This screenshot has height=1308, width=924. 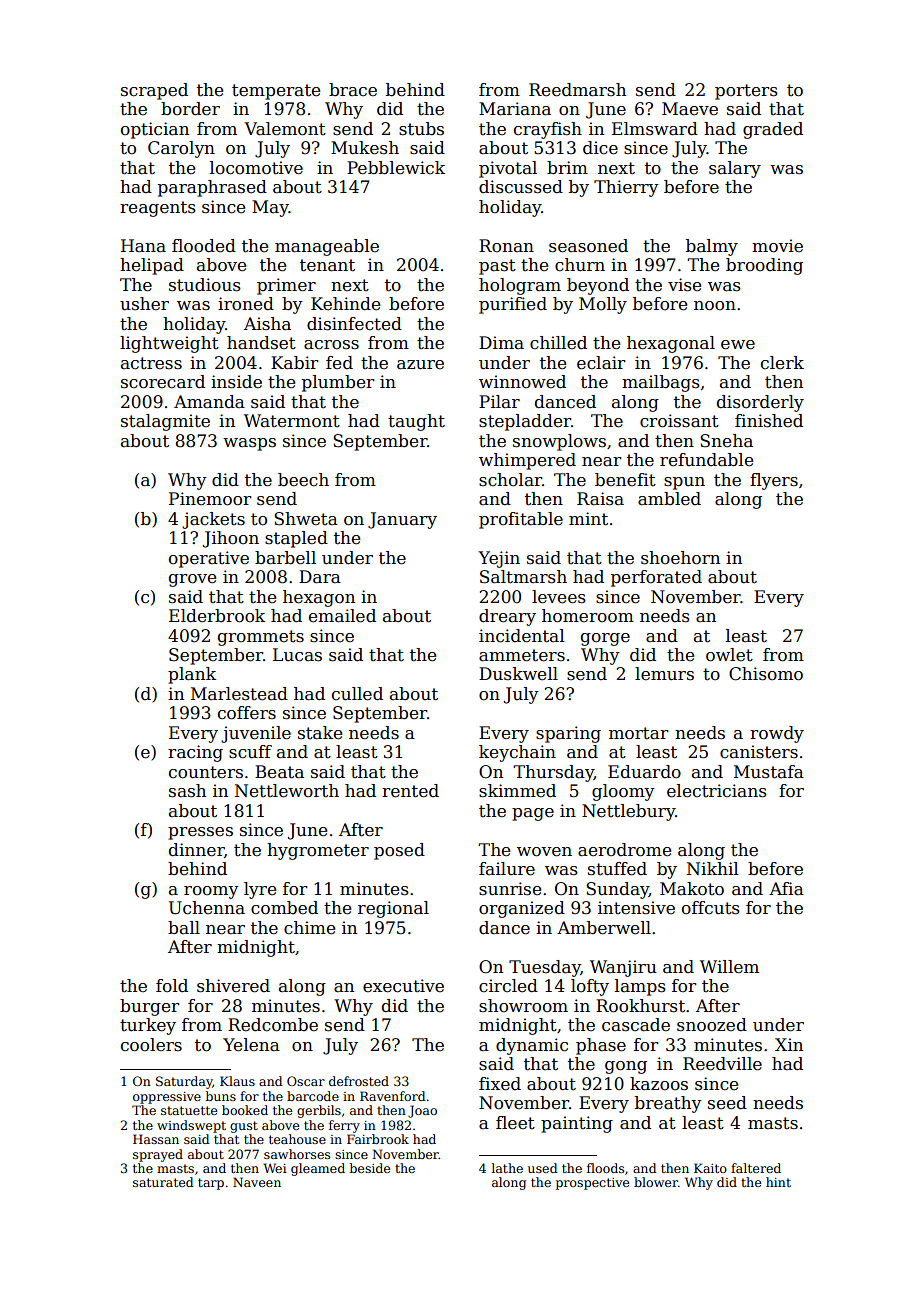 I want to click on scraped, so click(x=154, y=91).
